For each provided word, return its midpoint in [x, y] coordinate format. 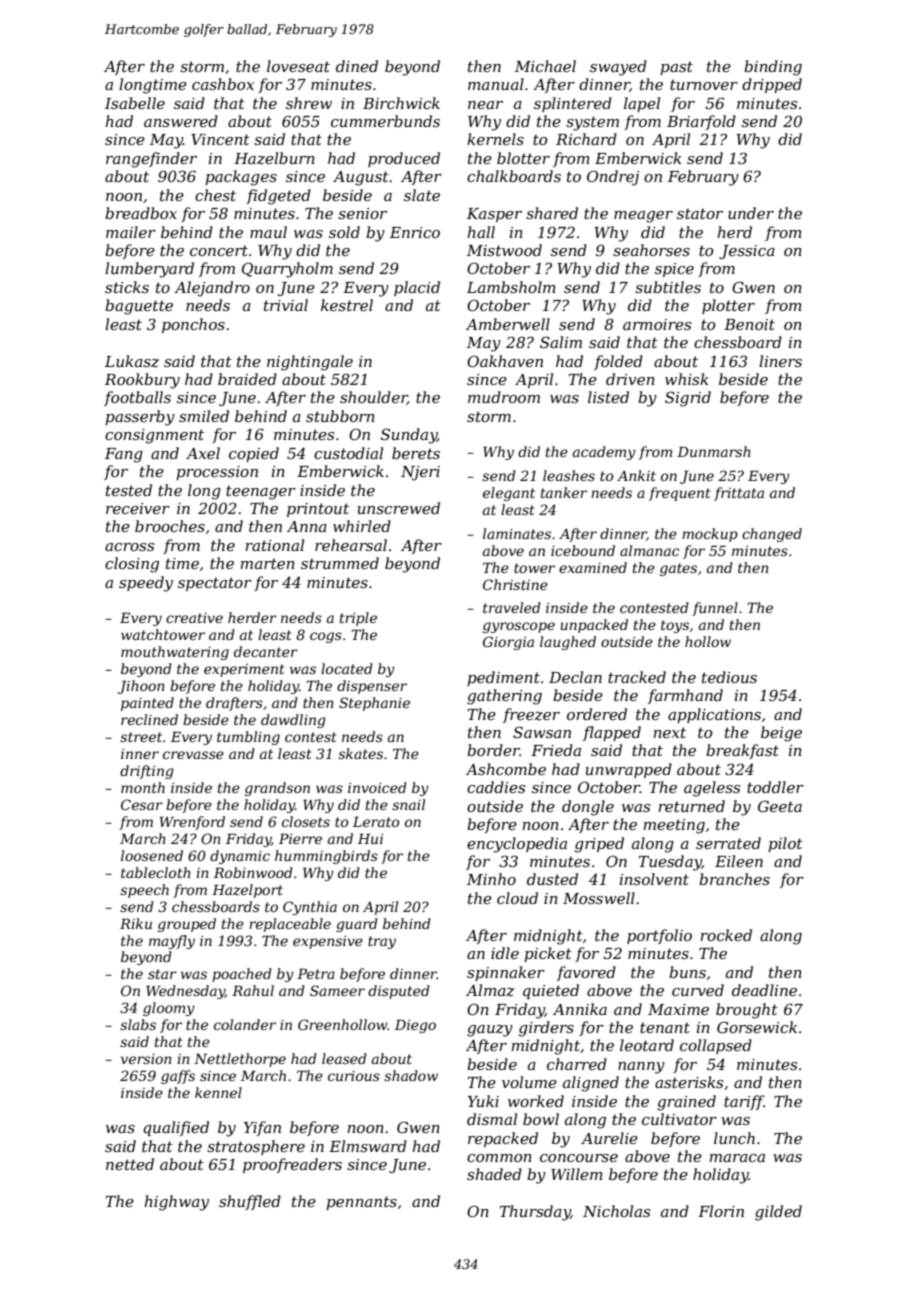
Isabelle [135, 103]
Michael [545, 66]
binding [773, 68]
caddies [496, 787]
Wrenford [192, 823]
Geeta [780, 806]
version [146, 1059]
